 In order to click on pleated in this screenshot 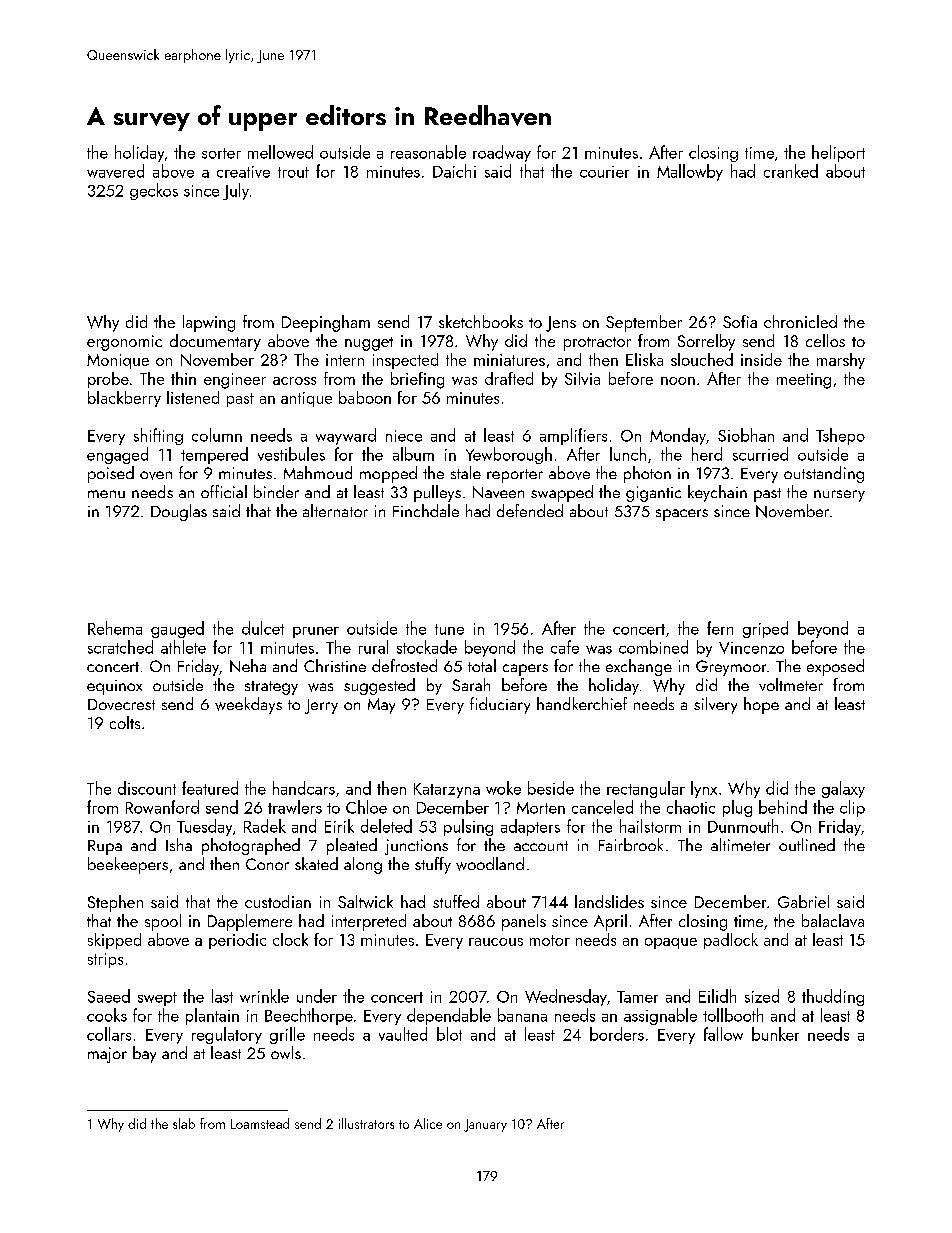, I will do `click(352, 846)`.
